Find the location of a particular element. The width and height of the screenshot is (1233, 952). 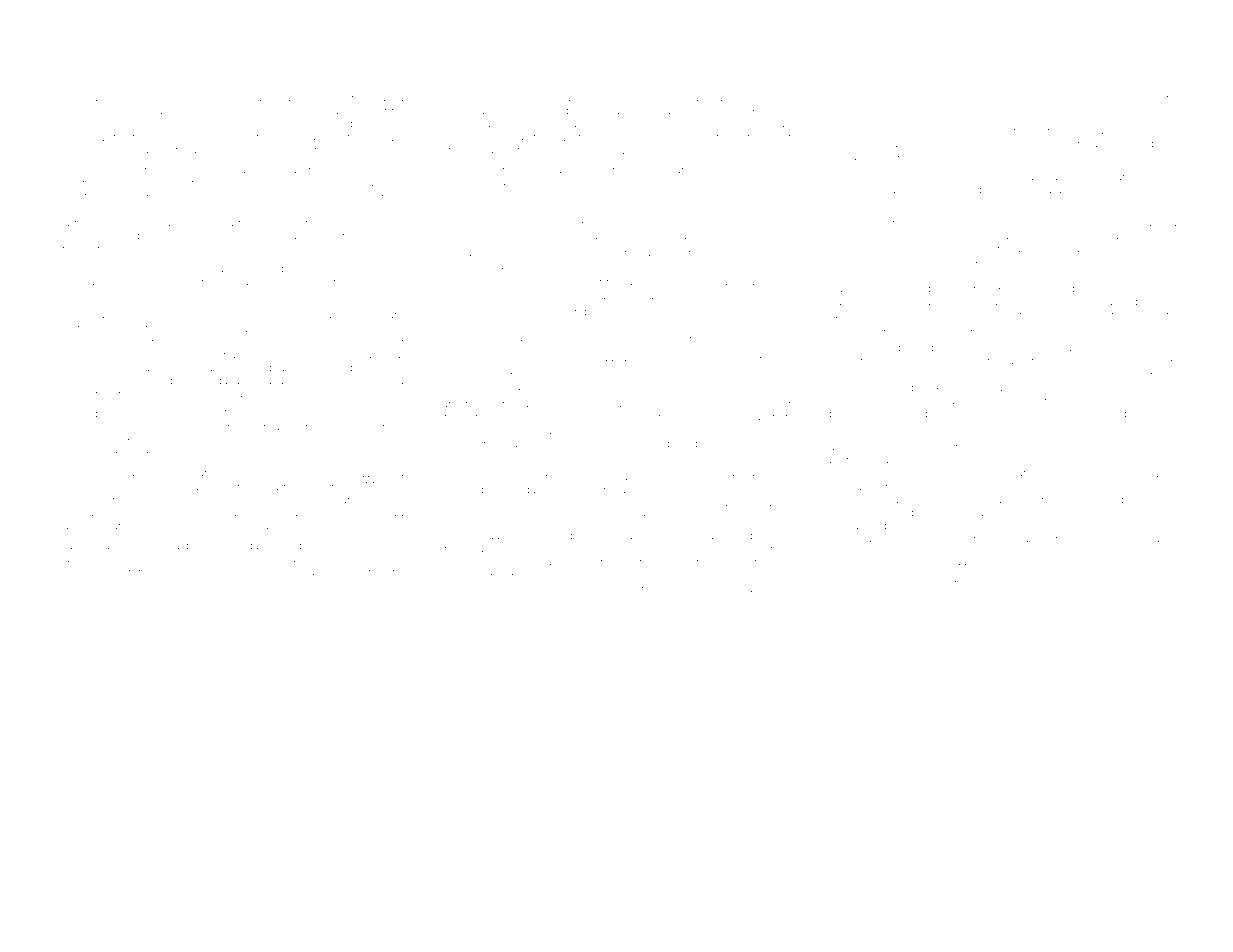

Eaglesholm is located at coordinates (687, 359).
